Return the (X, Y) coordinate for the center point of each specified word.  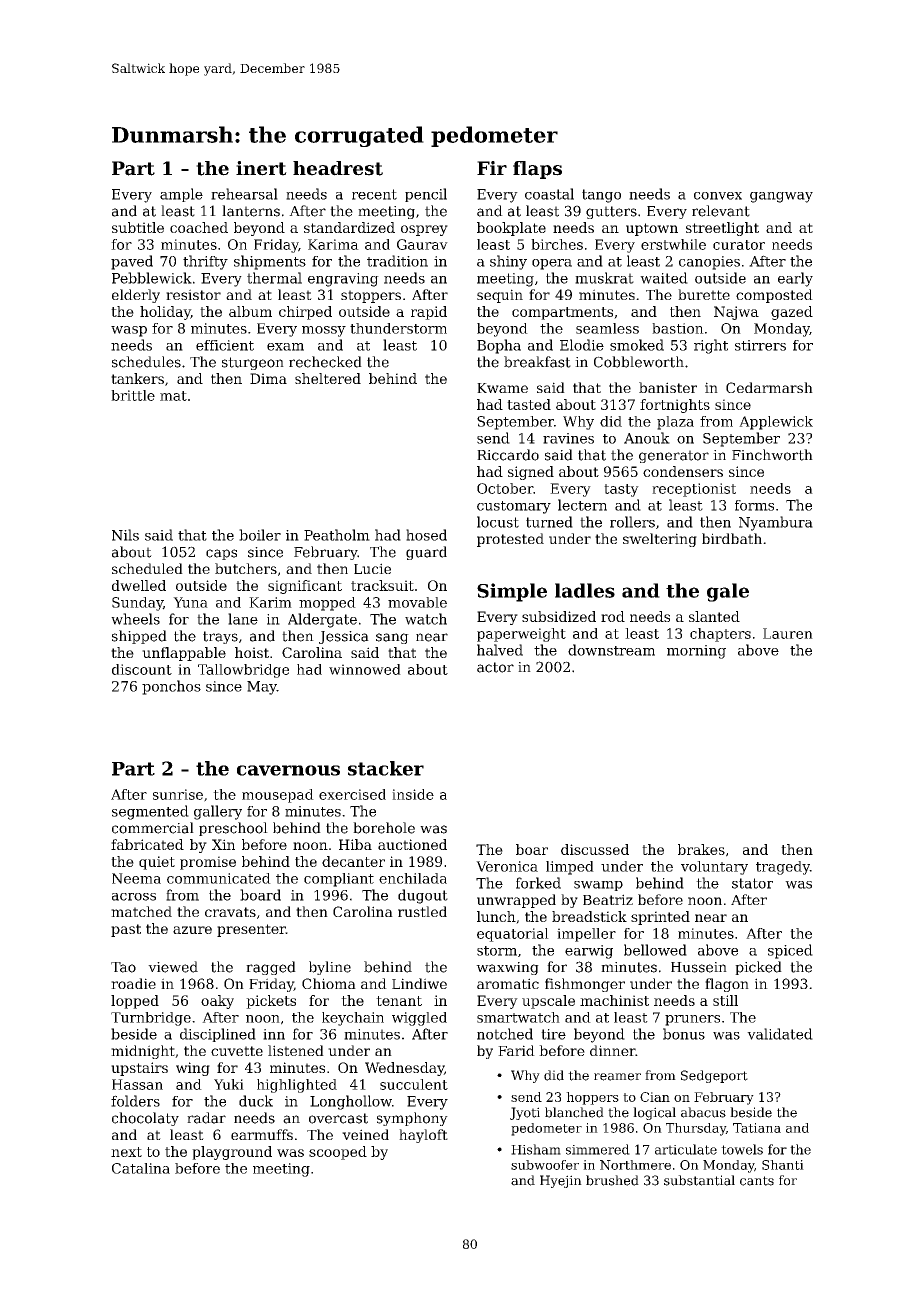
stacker (386, 768)
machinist (614, 1000)
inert (261, 168)
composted (774, 296)
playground (232, 1153)
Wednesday (404, 1069)
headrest (338, 168)
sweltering (660, 540)
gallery (218, 812)
